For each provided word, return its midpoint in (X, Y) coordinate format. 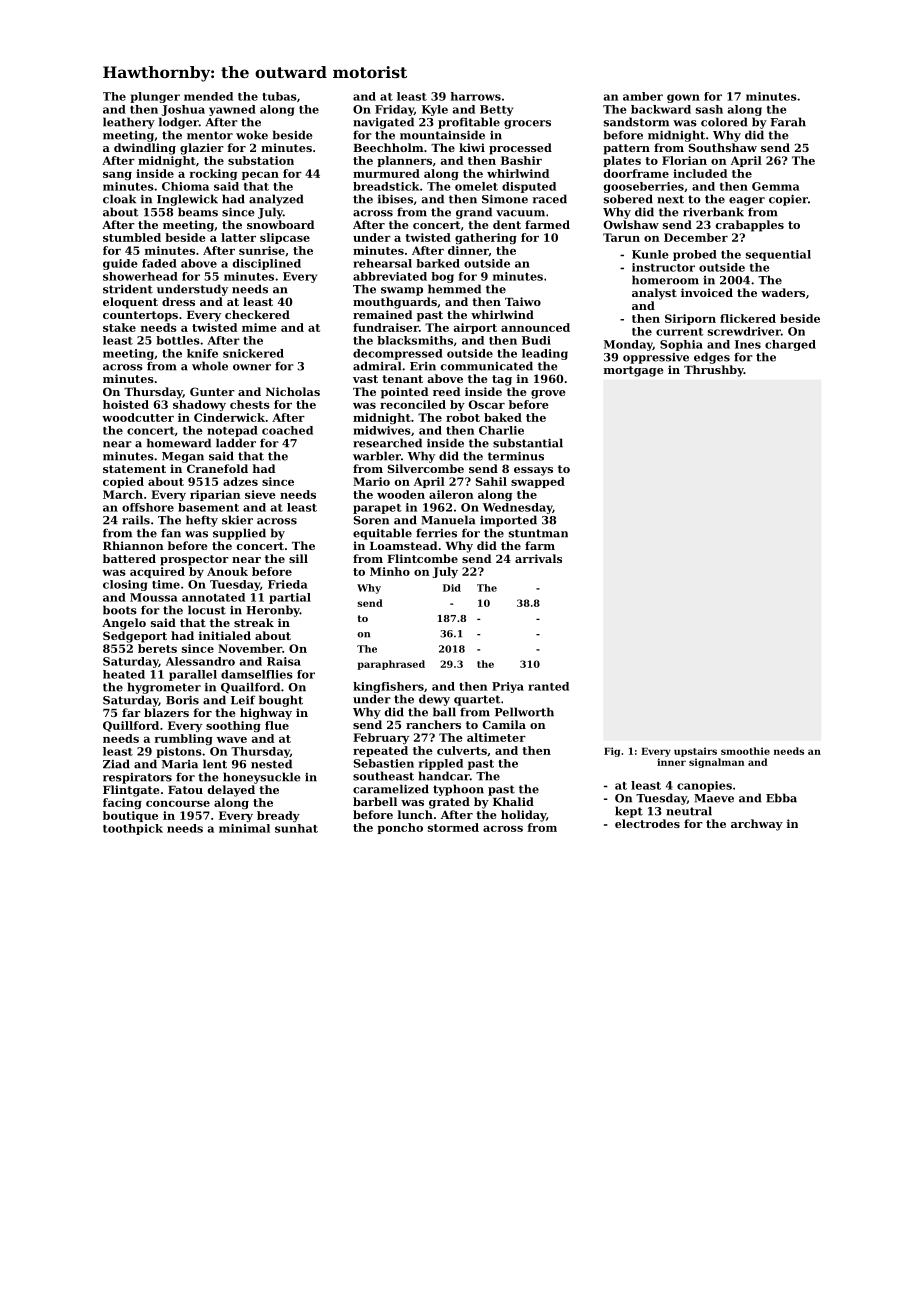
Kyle (435, 110)
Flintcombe (422, 558)
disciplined (267, 264)
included (700, 173)
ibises (395, 199)
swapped (538, 482)
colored (724, 122)
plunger (155, 97)
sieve (260, 494)
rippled (441, 764)
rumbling (184, 739)
